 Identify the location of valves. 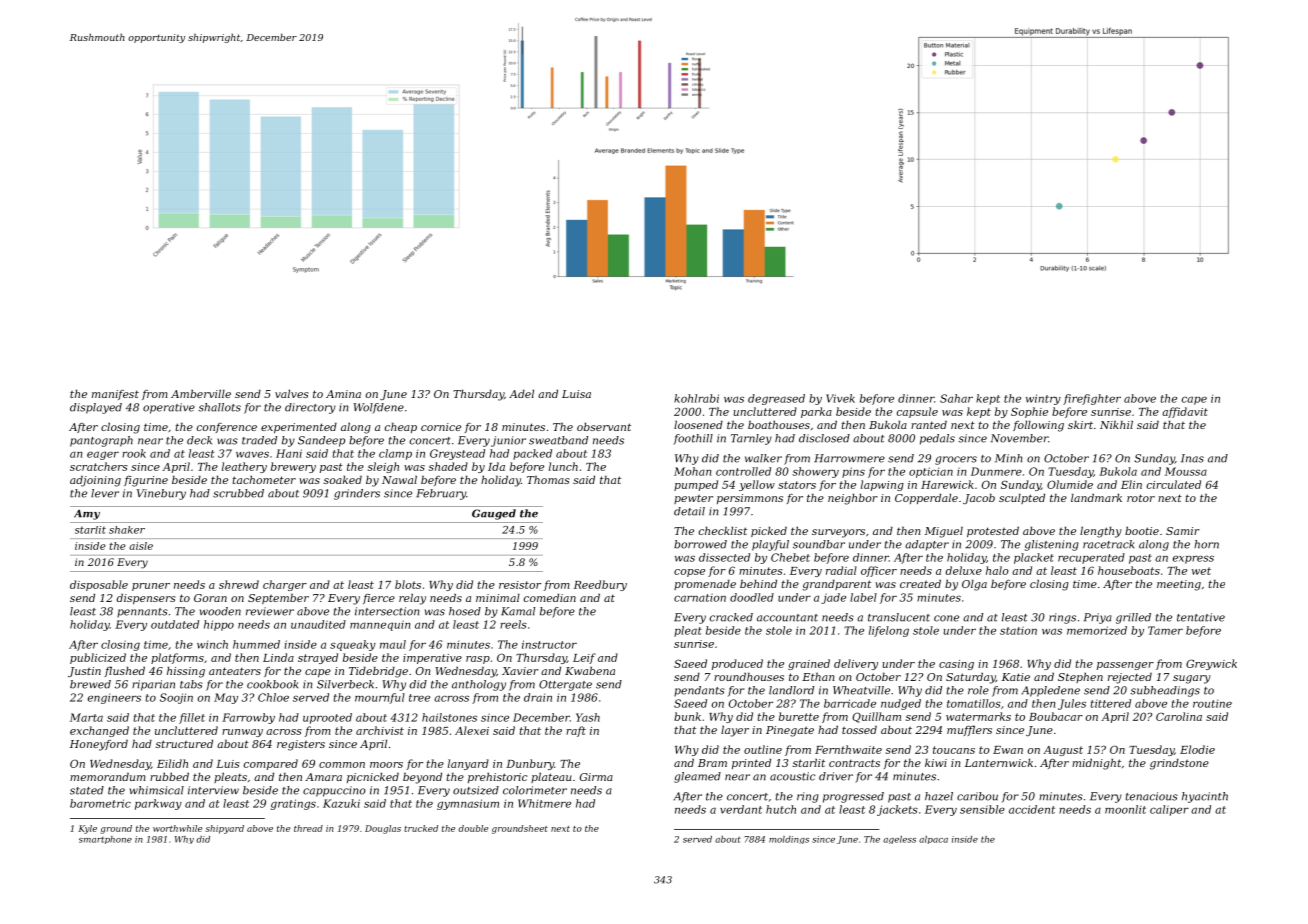
(292, 393).
